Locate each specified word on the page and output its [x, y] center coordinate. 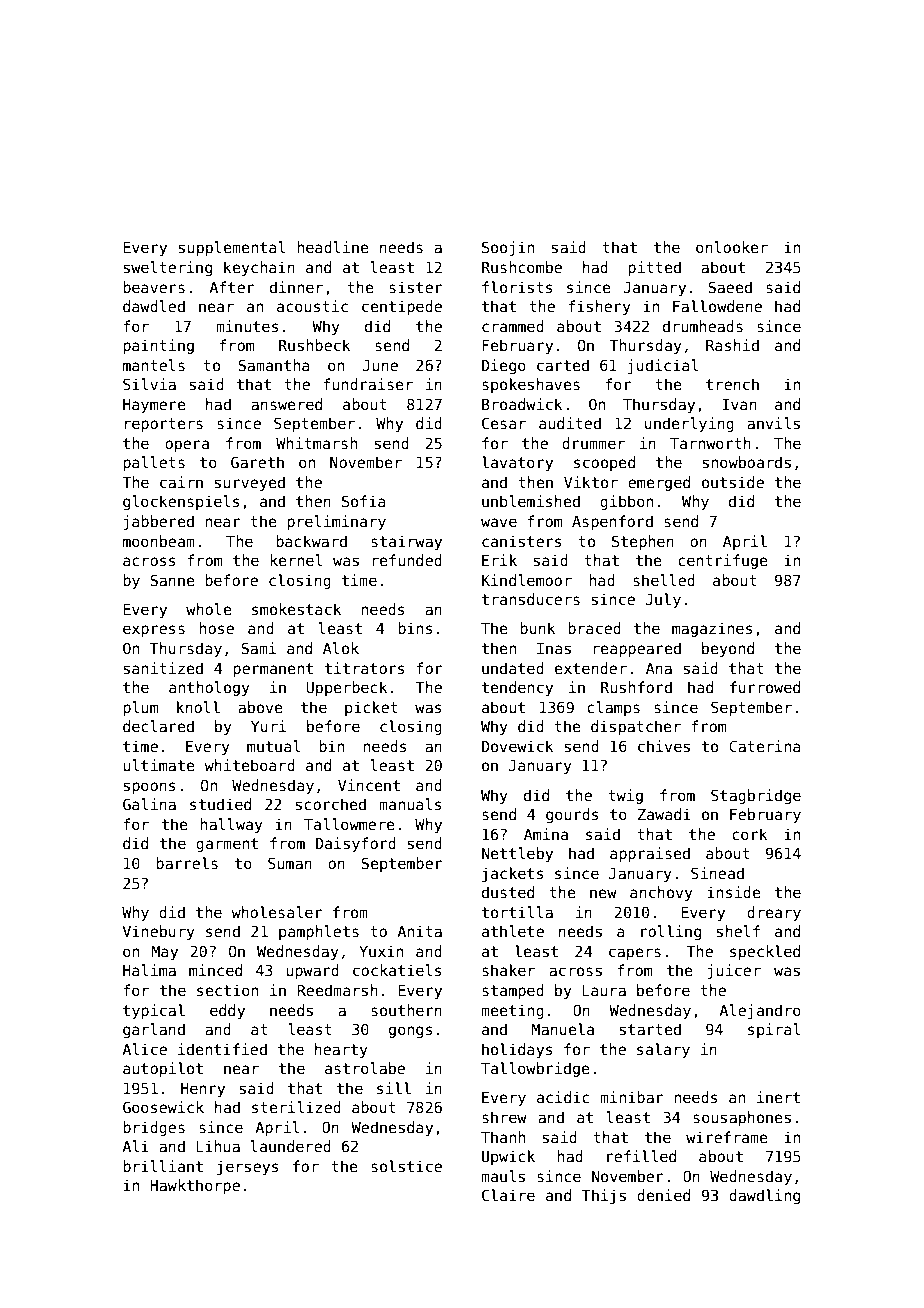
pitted [654, 268]
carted [563, 365]
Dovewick [518, 746]
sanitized [163, 668]
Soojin [508, 248]
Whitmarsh [316, 443]
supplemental [232, 248]
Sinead [717, 873]
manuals [410, 804]
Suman [290, 863]
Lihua [218, 1146]
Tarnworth [710, 443]
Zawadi [664, 814]
